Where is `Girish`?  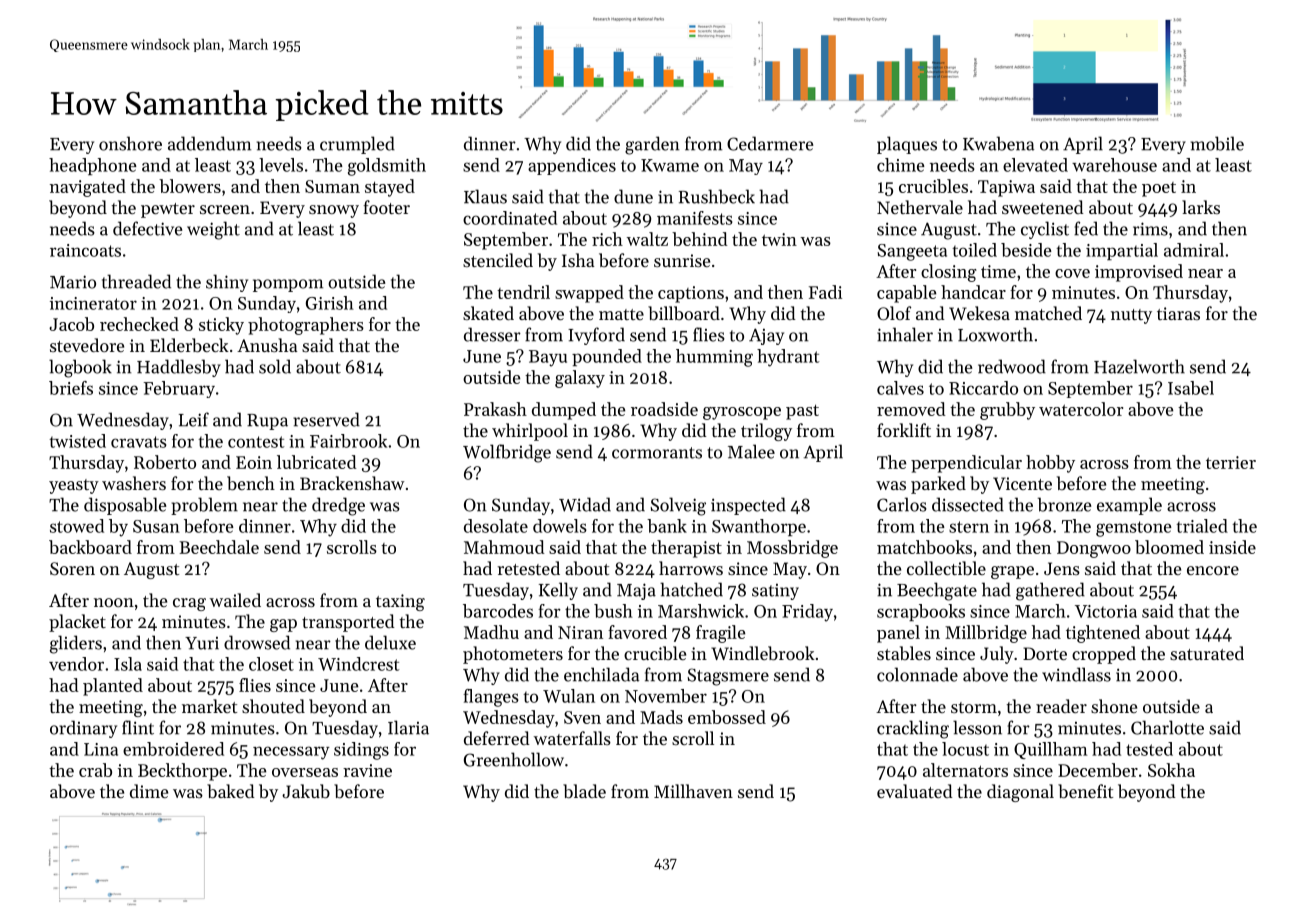
Girish is located at coordinates (330, 303).
